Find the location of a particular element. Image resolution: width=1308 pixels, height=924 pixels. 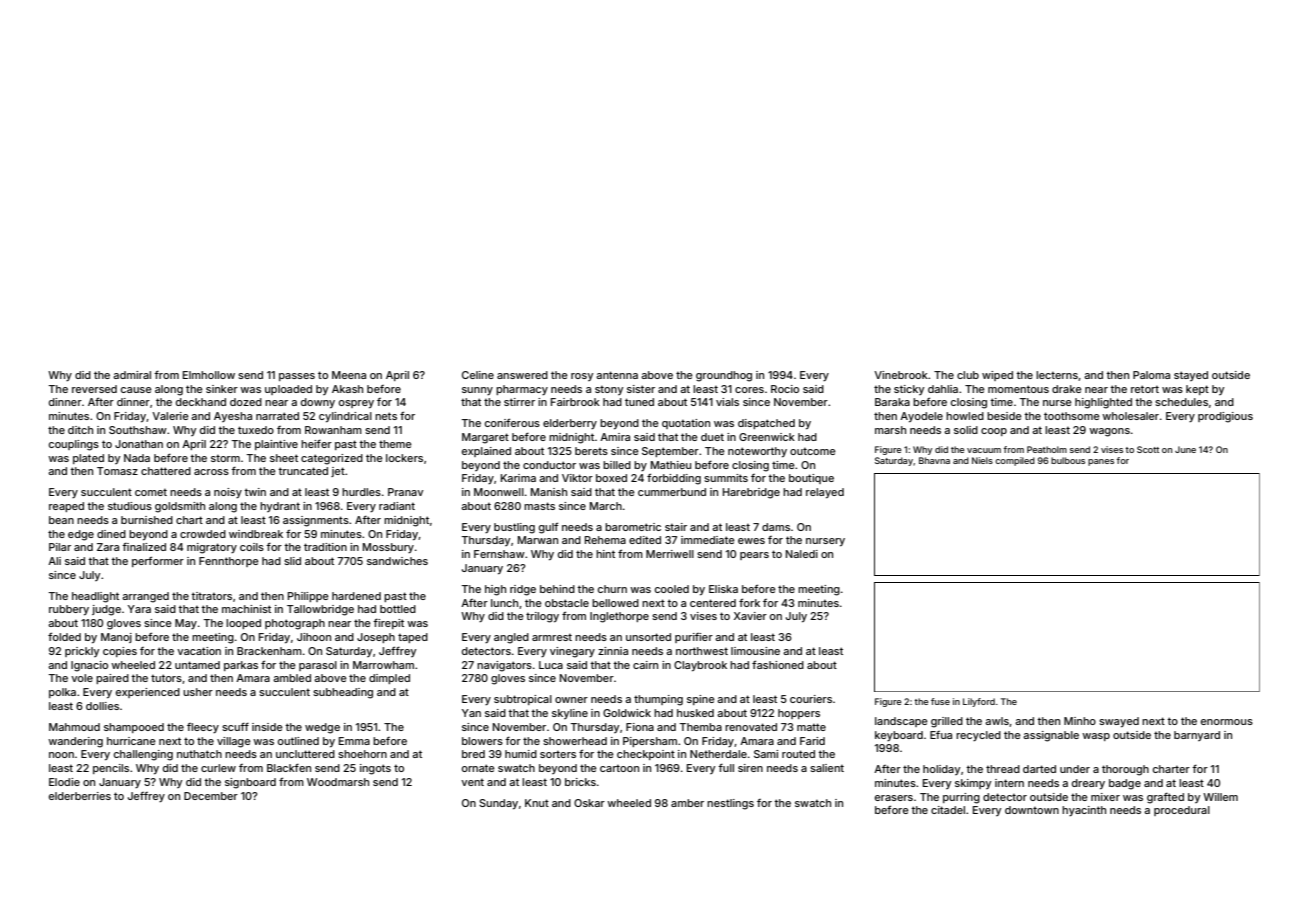

comet is located at coordinates (151, 492).
